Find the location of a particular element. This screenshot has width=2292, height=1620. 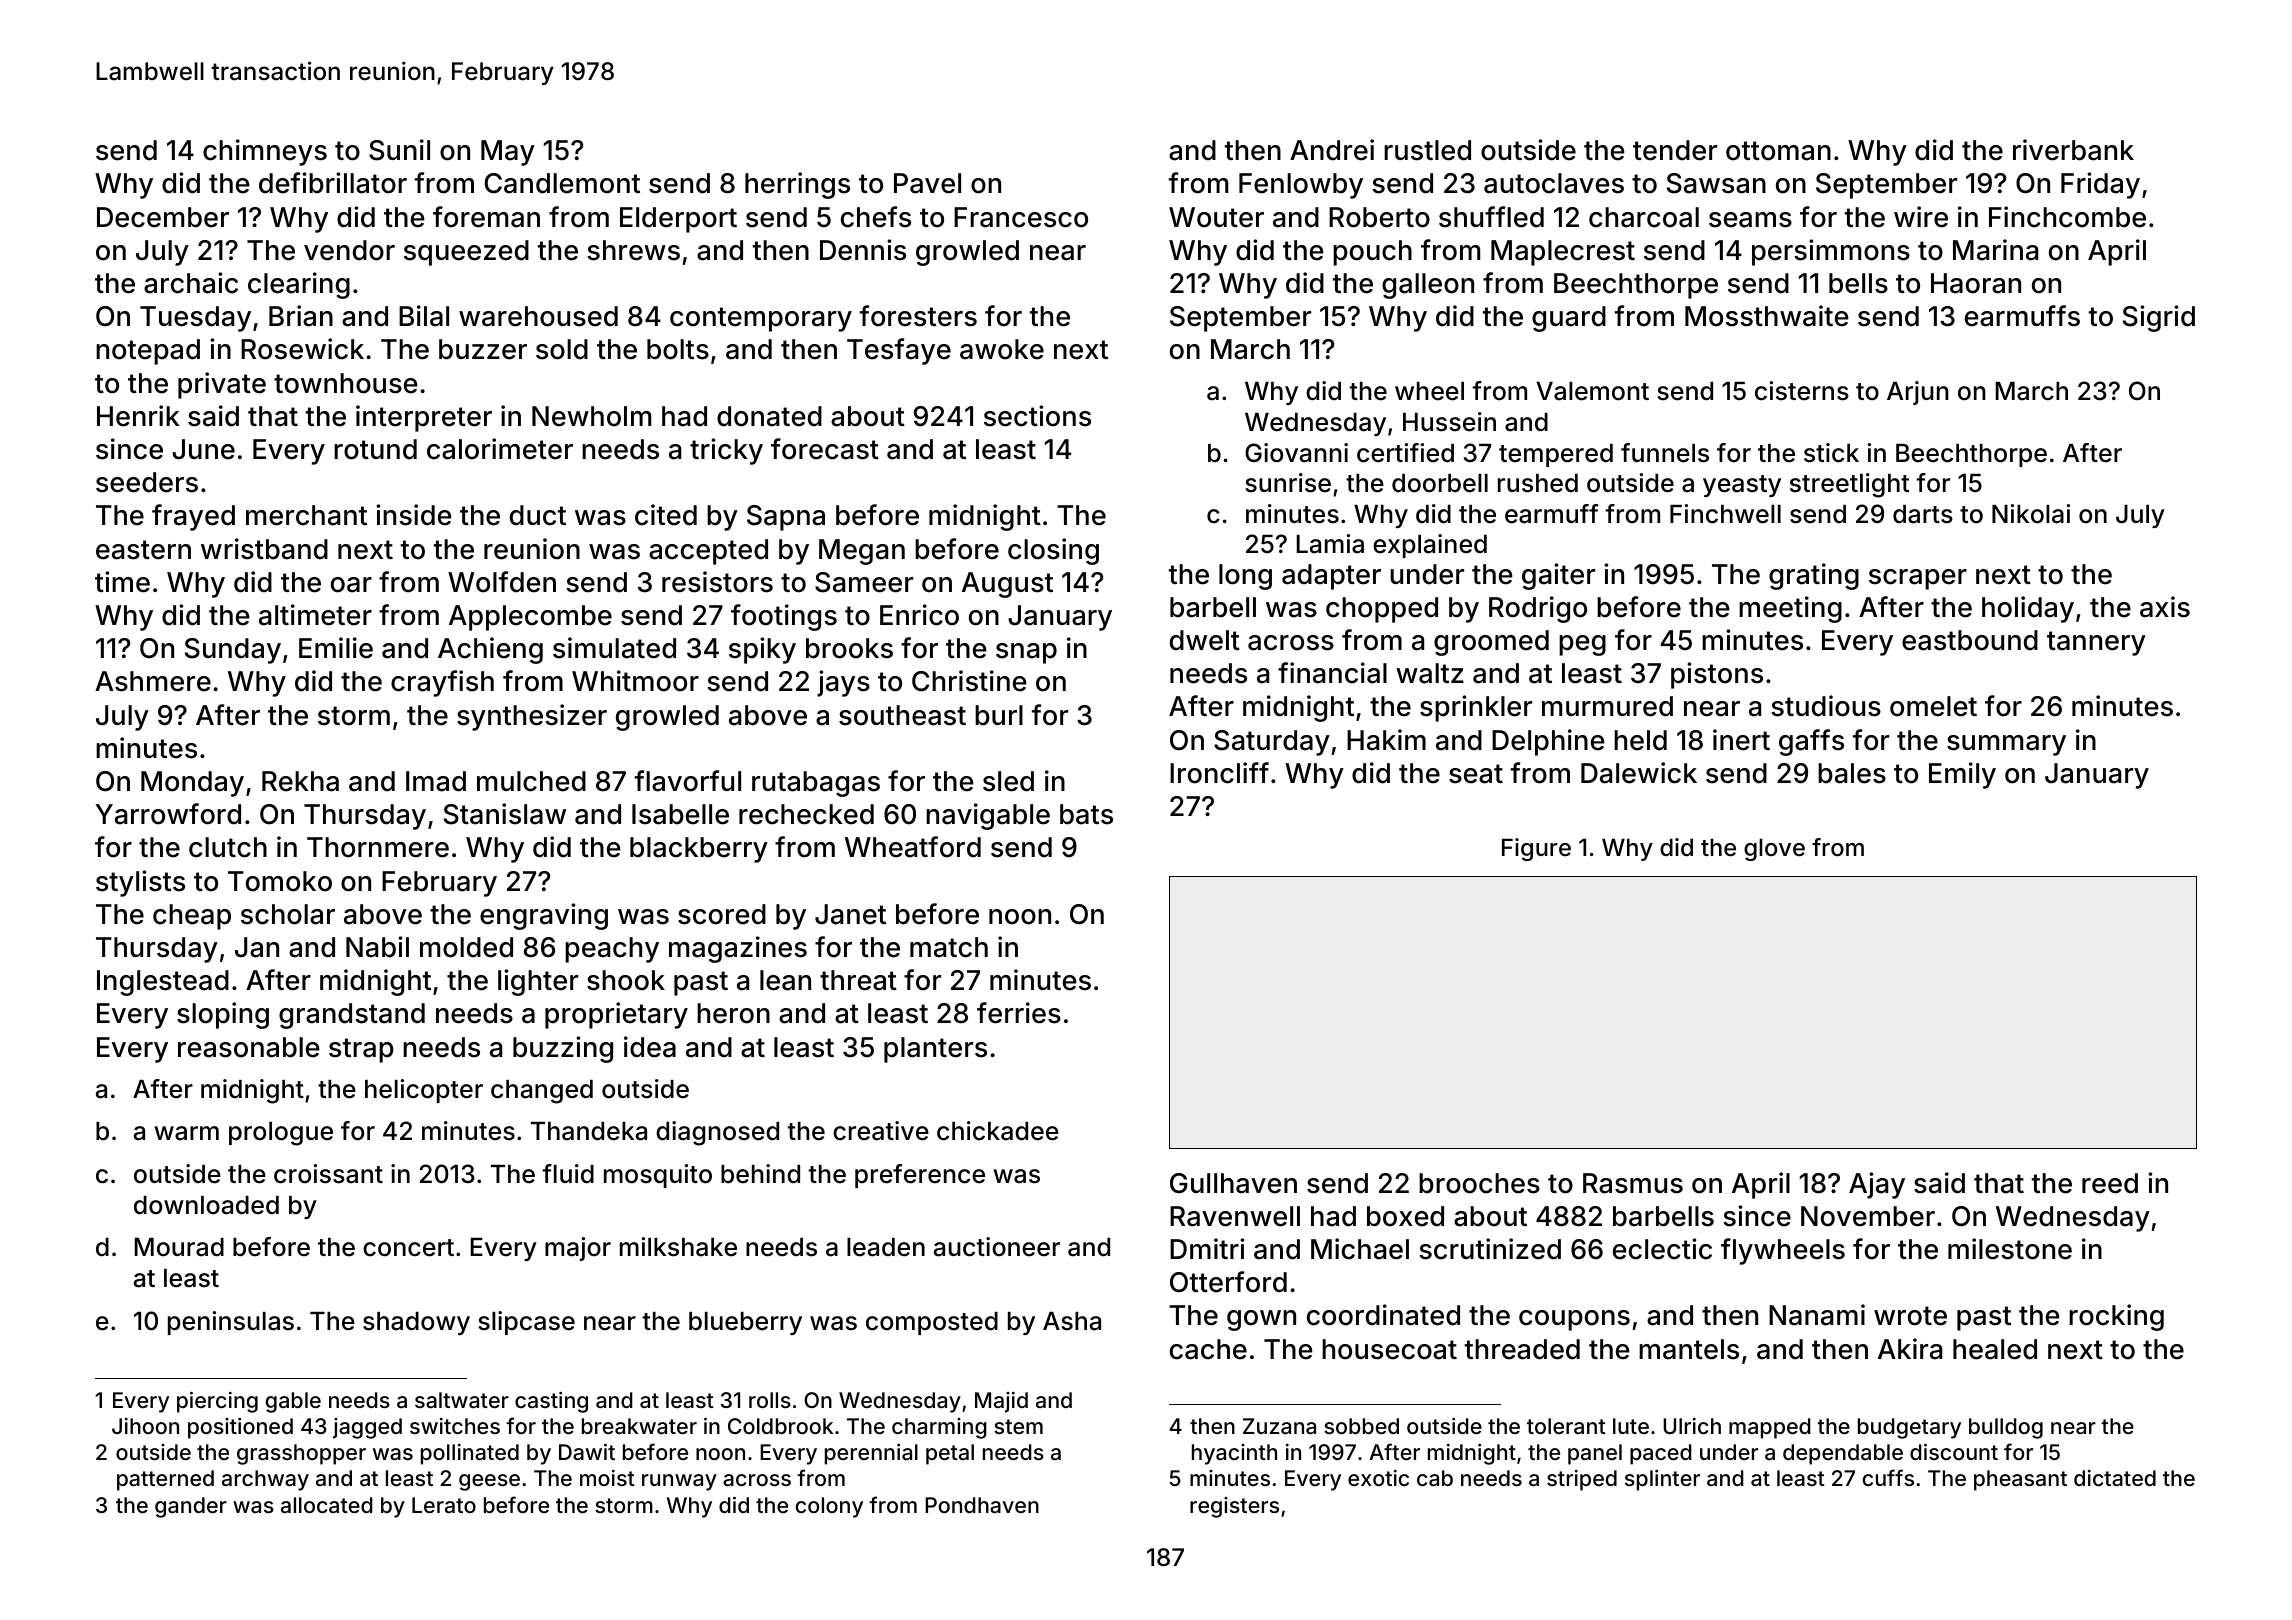

interpreter is located at coordinates (424, 418).
